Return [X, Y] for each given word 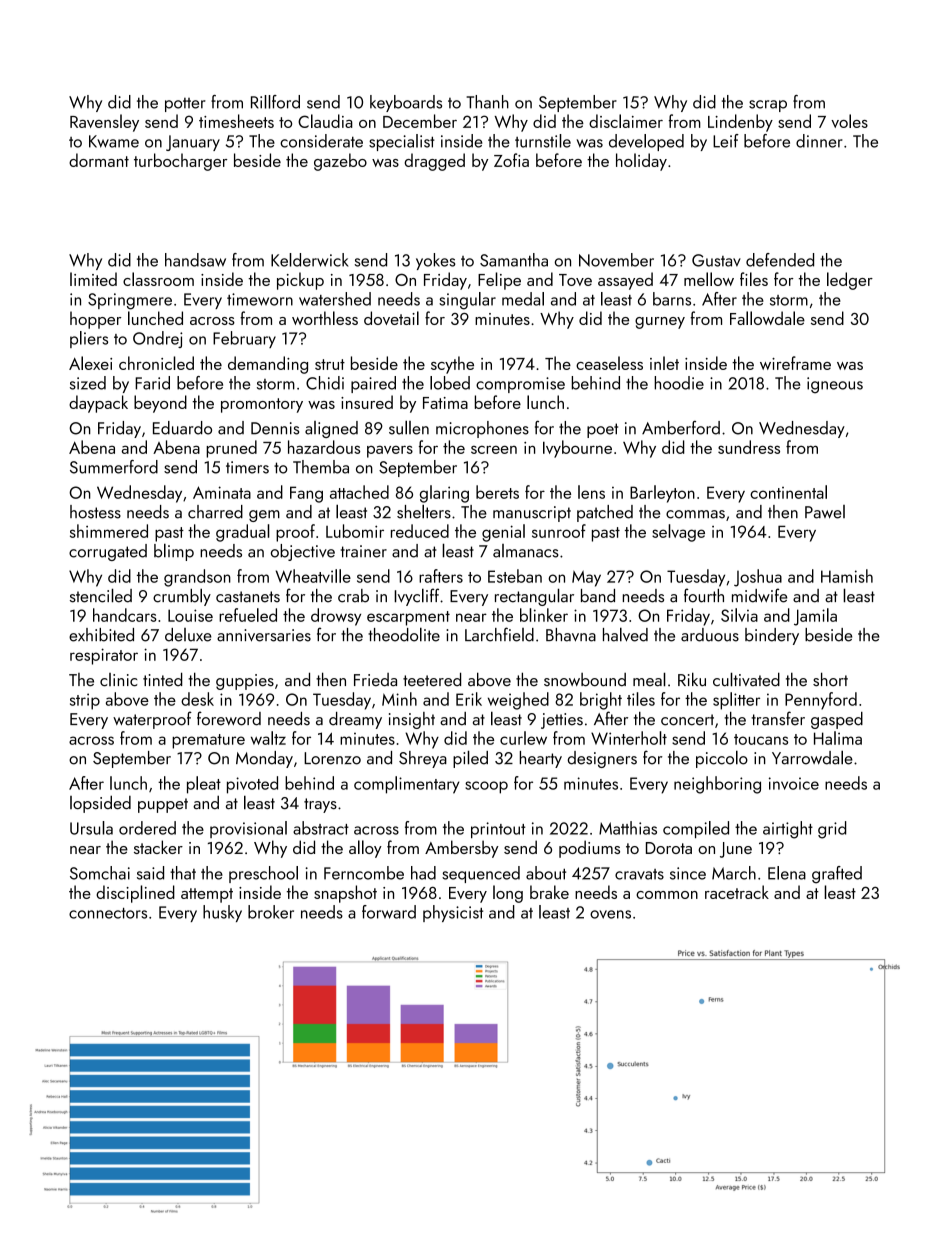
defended [780, 260]
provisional [248, 829]
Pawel [825, 512]
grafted [837, 875]
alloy [365, 849]
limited [93, 279]
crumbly [182, 597]
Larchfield [499, 634]
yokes [436, 261]
